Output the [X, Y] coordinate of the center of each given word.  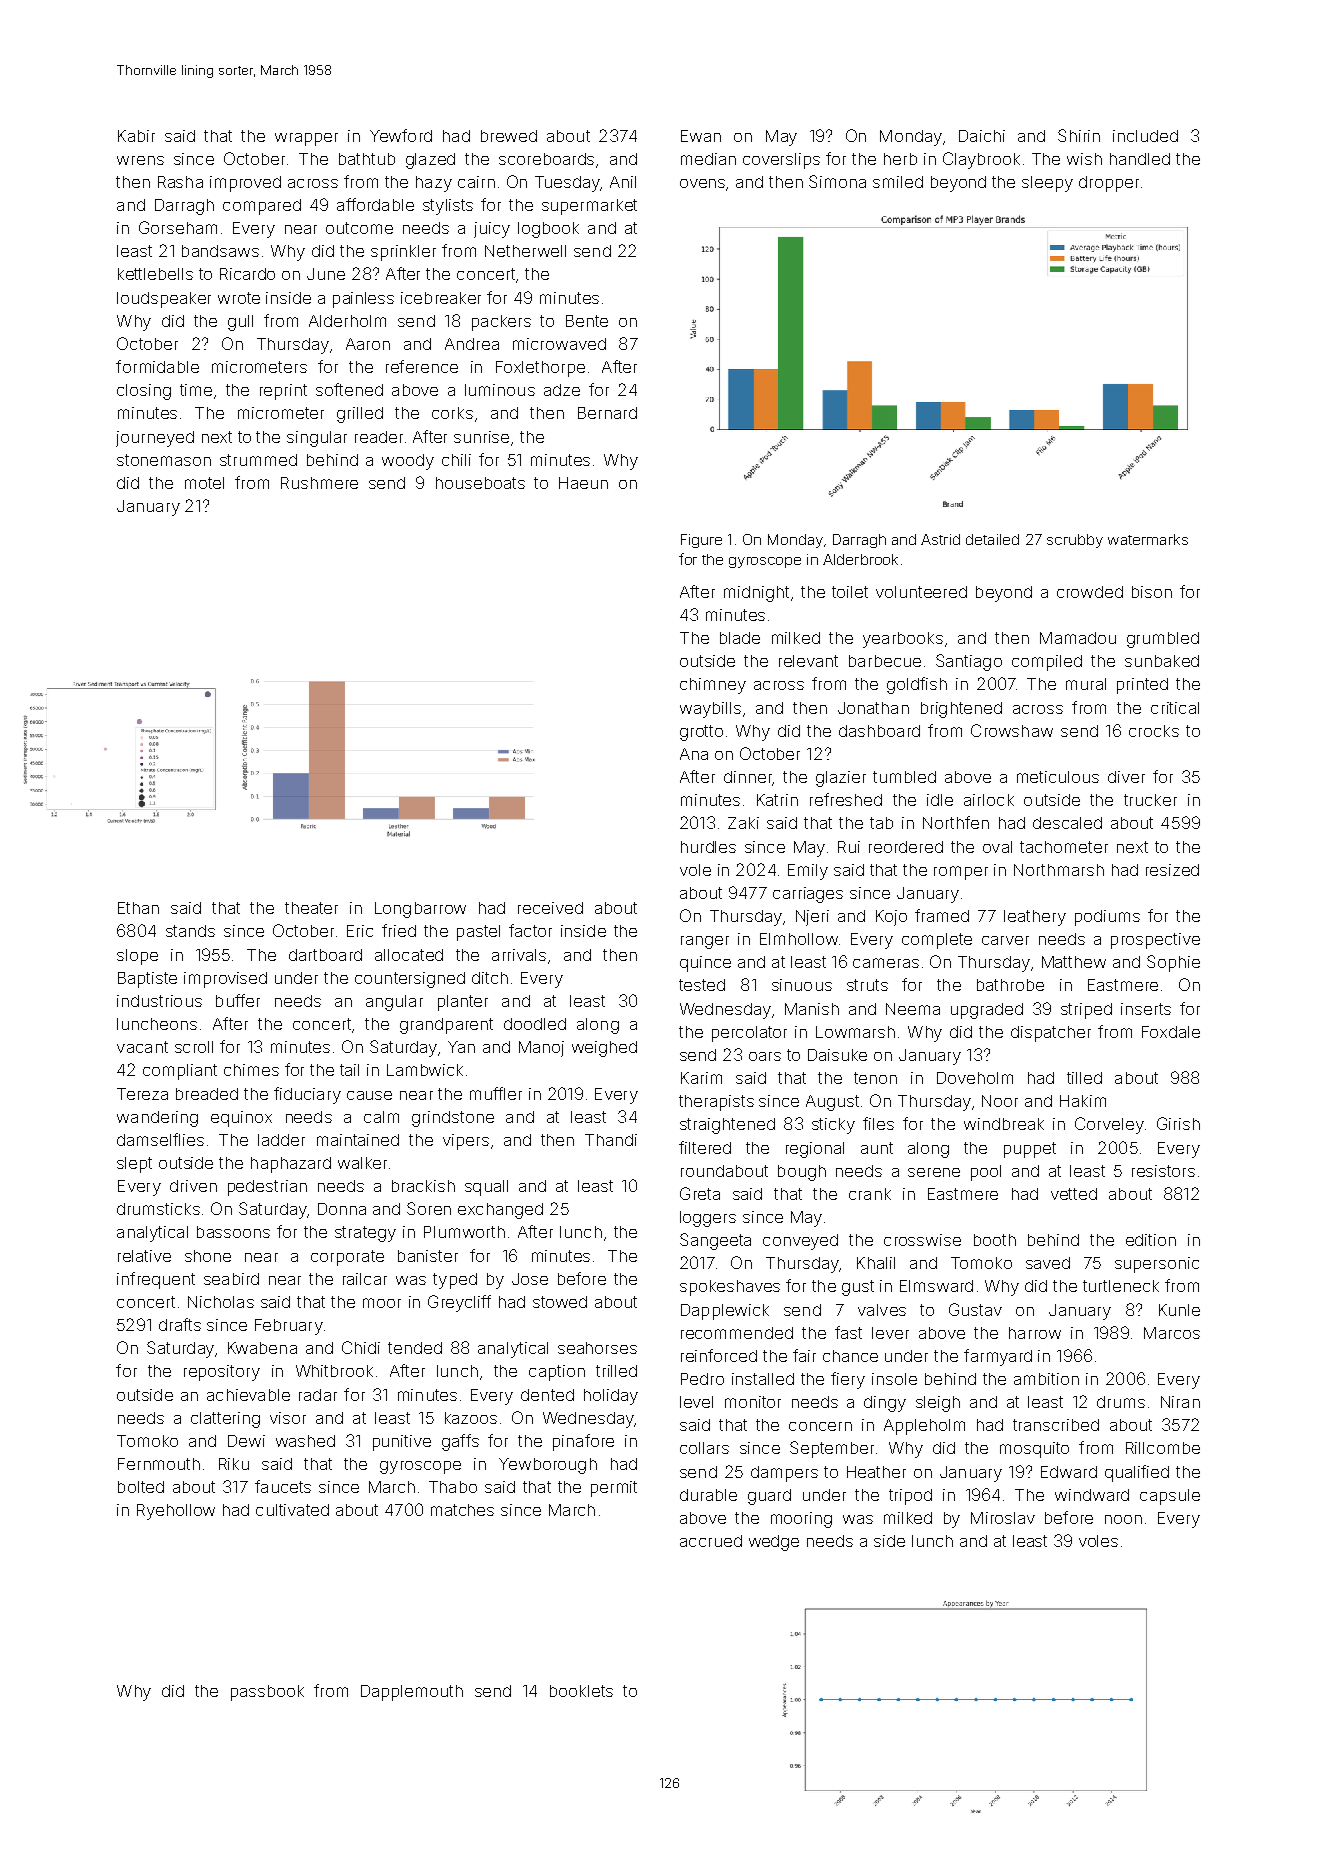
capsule [1170, 1497]
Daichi [982, 136]
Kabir [136, 136]
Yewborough [548, 1466]
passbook [267, 1693]
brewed [509, 136]
